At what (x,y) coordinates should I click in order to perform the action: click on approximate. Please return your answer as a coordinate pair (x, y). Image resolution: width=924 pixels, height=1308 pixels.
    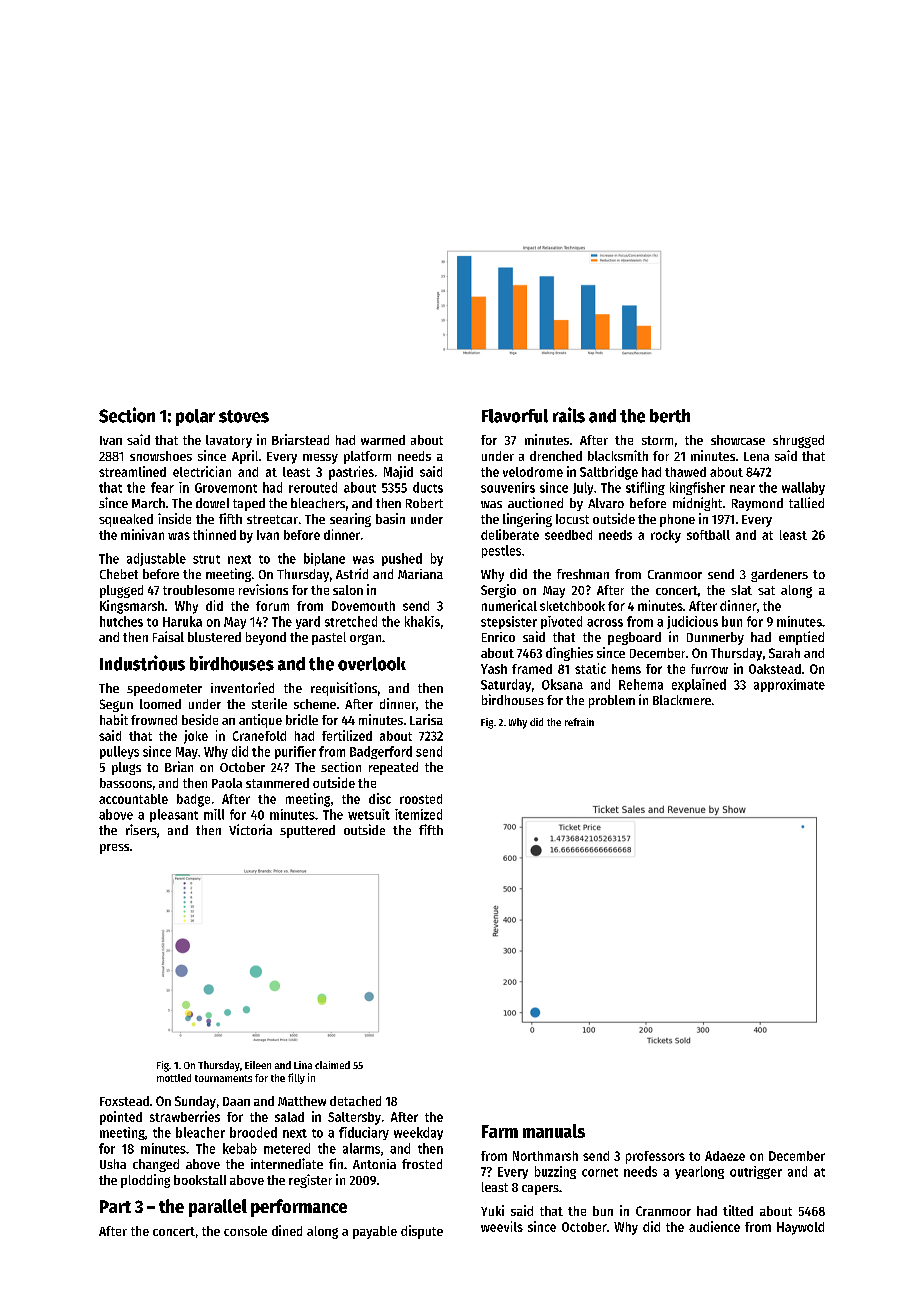
    Looking at the image, I should click on (789, 685).
